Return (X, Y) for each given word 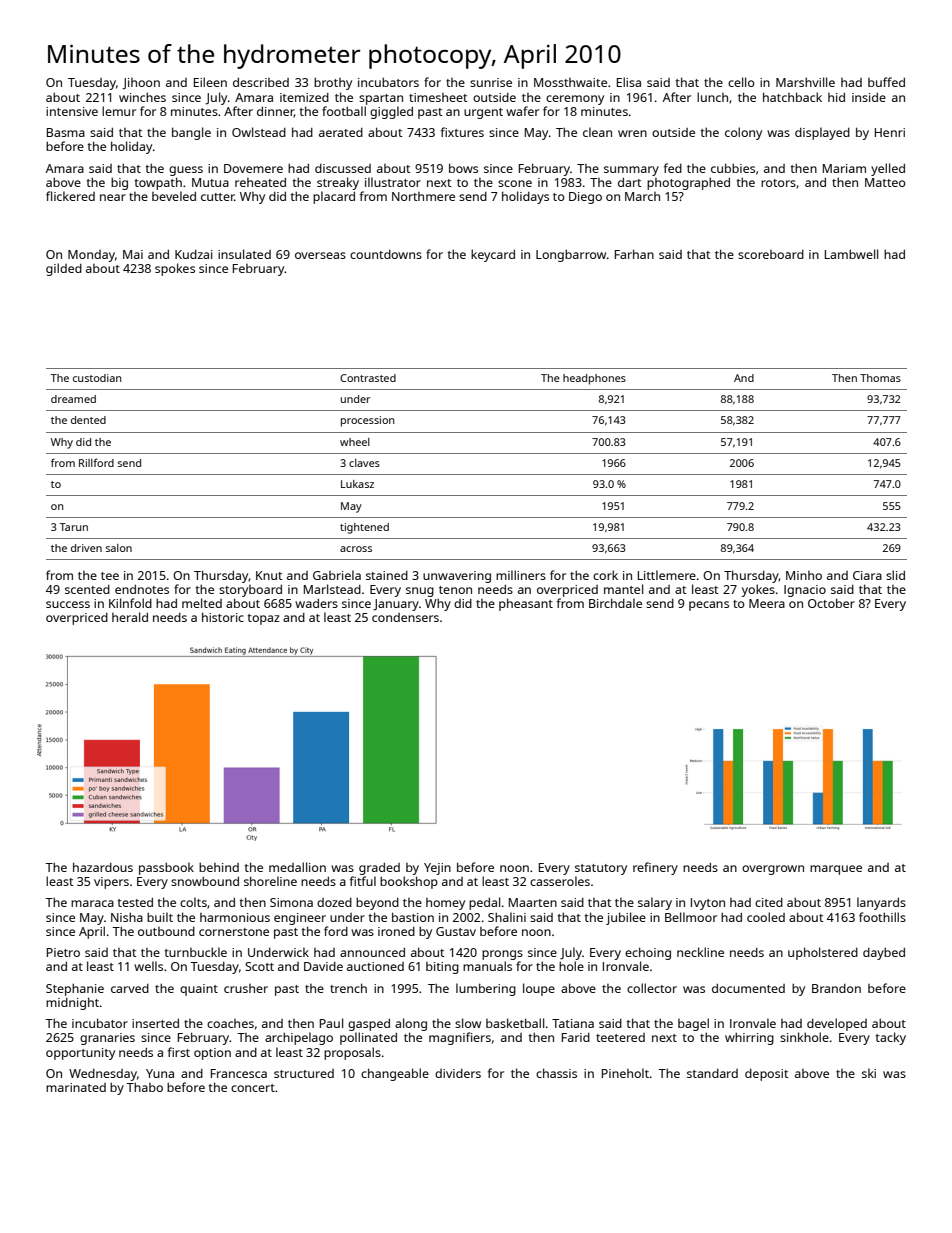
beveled (174, 196)
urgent (483, 113)
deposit (767, 1075)
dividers (458, 1073)
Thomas (880, 378)
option (212, 1054)
